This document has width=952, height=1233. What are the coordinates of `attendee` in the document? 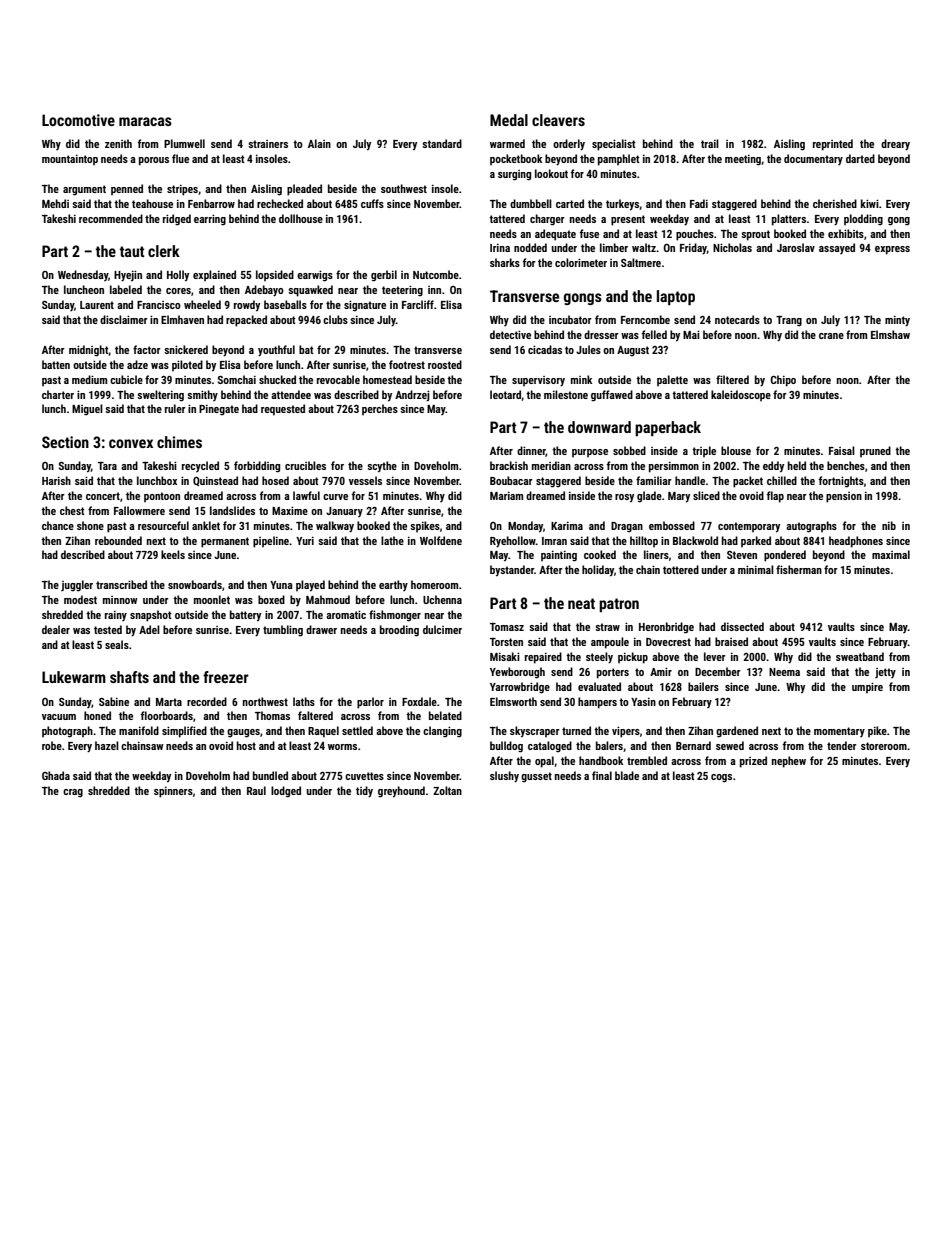 It's located at (291, 394).
